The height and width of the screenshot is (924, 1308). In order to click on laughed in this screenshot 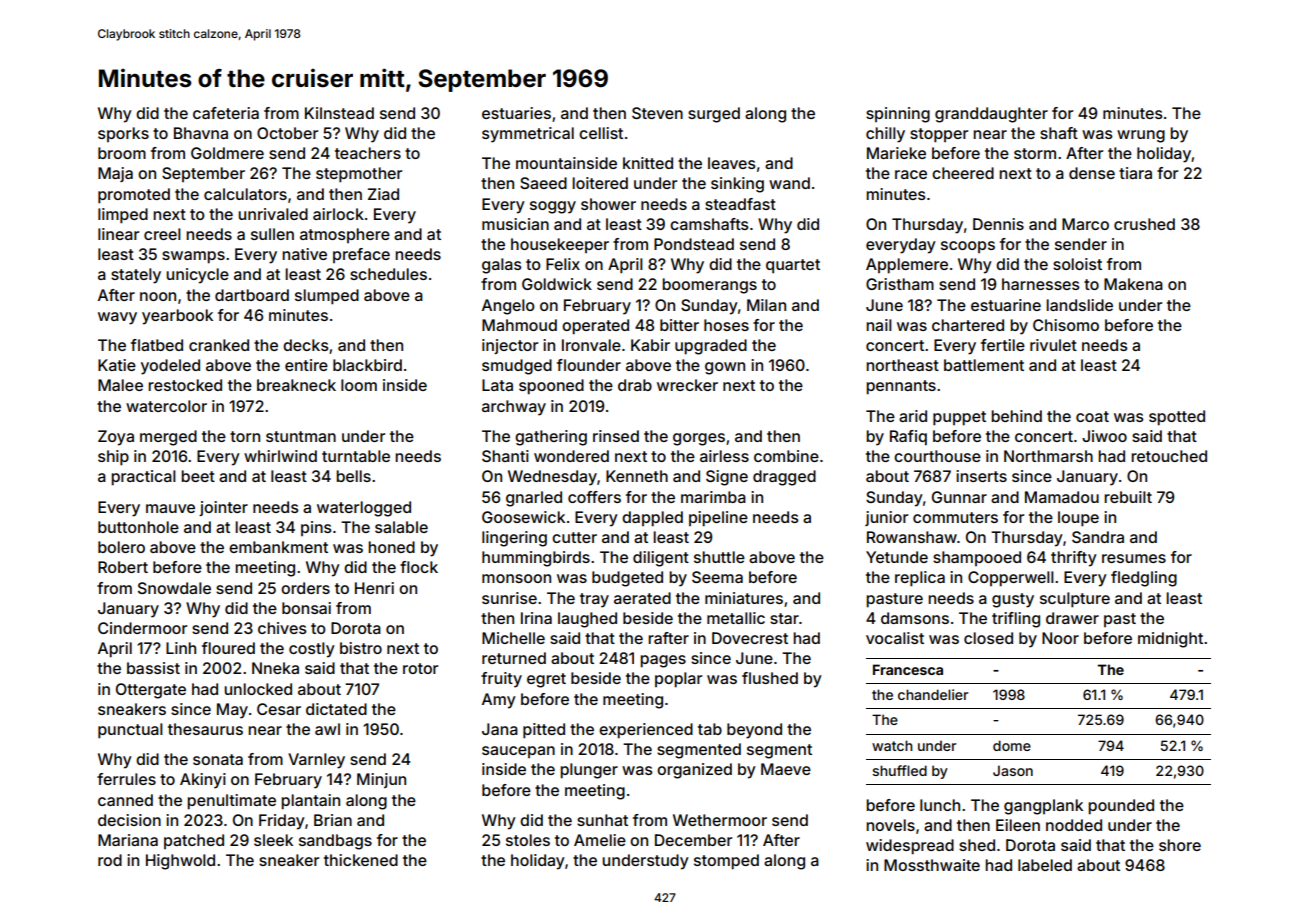, I will do `click(587, 620)`.
